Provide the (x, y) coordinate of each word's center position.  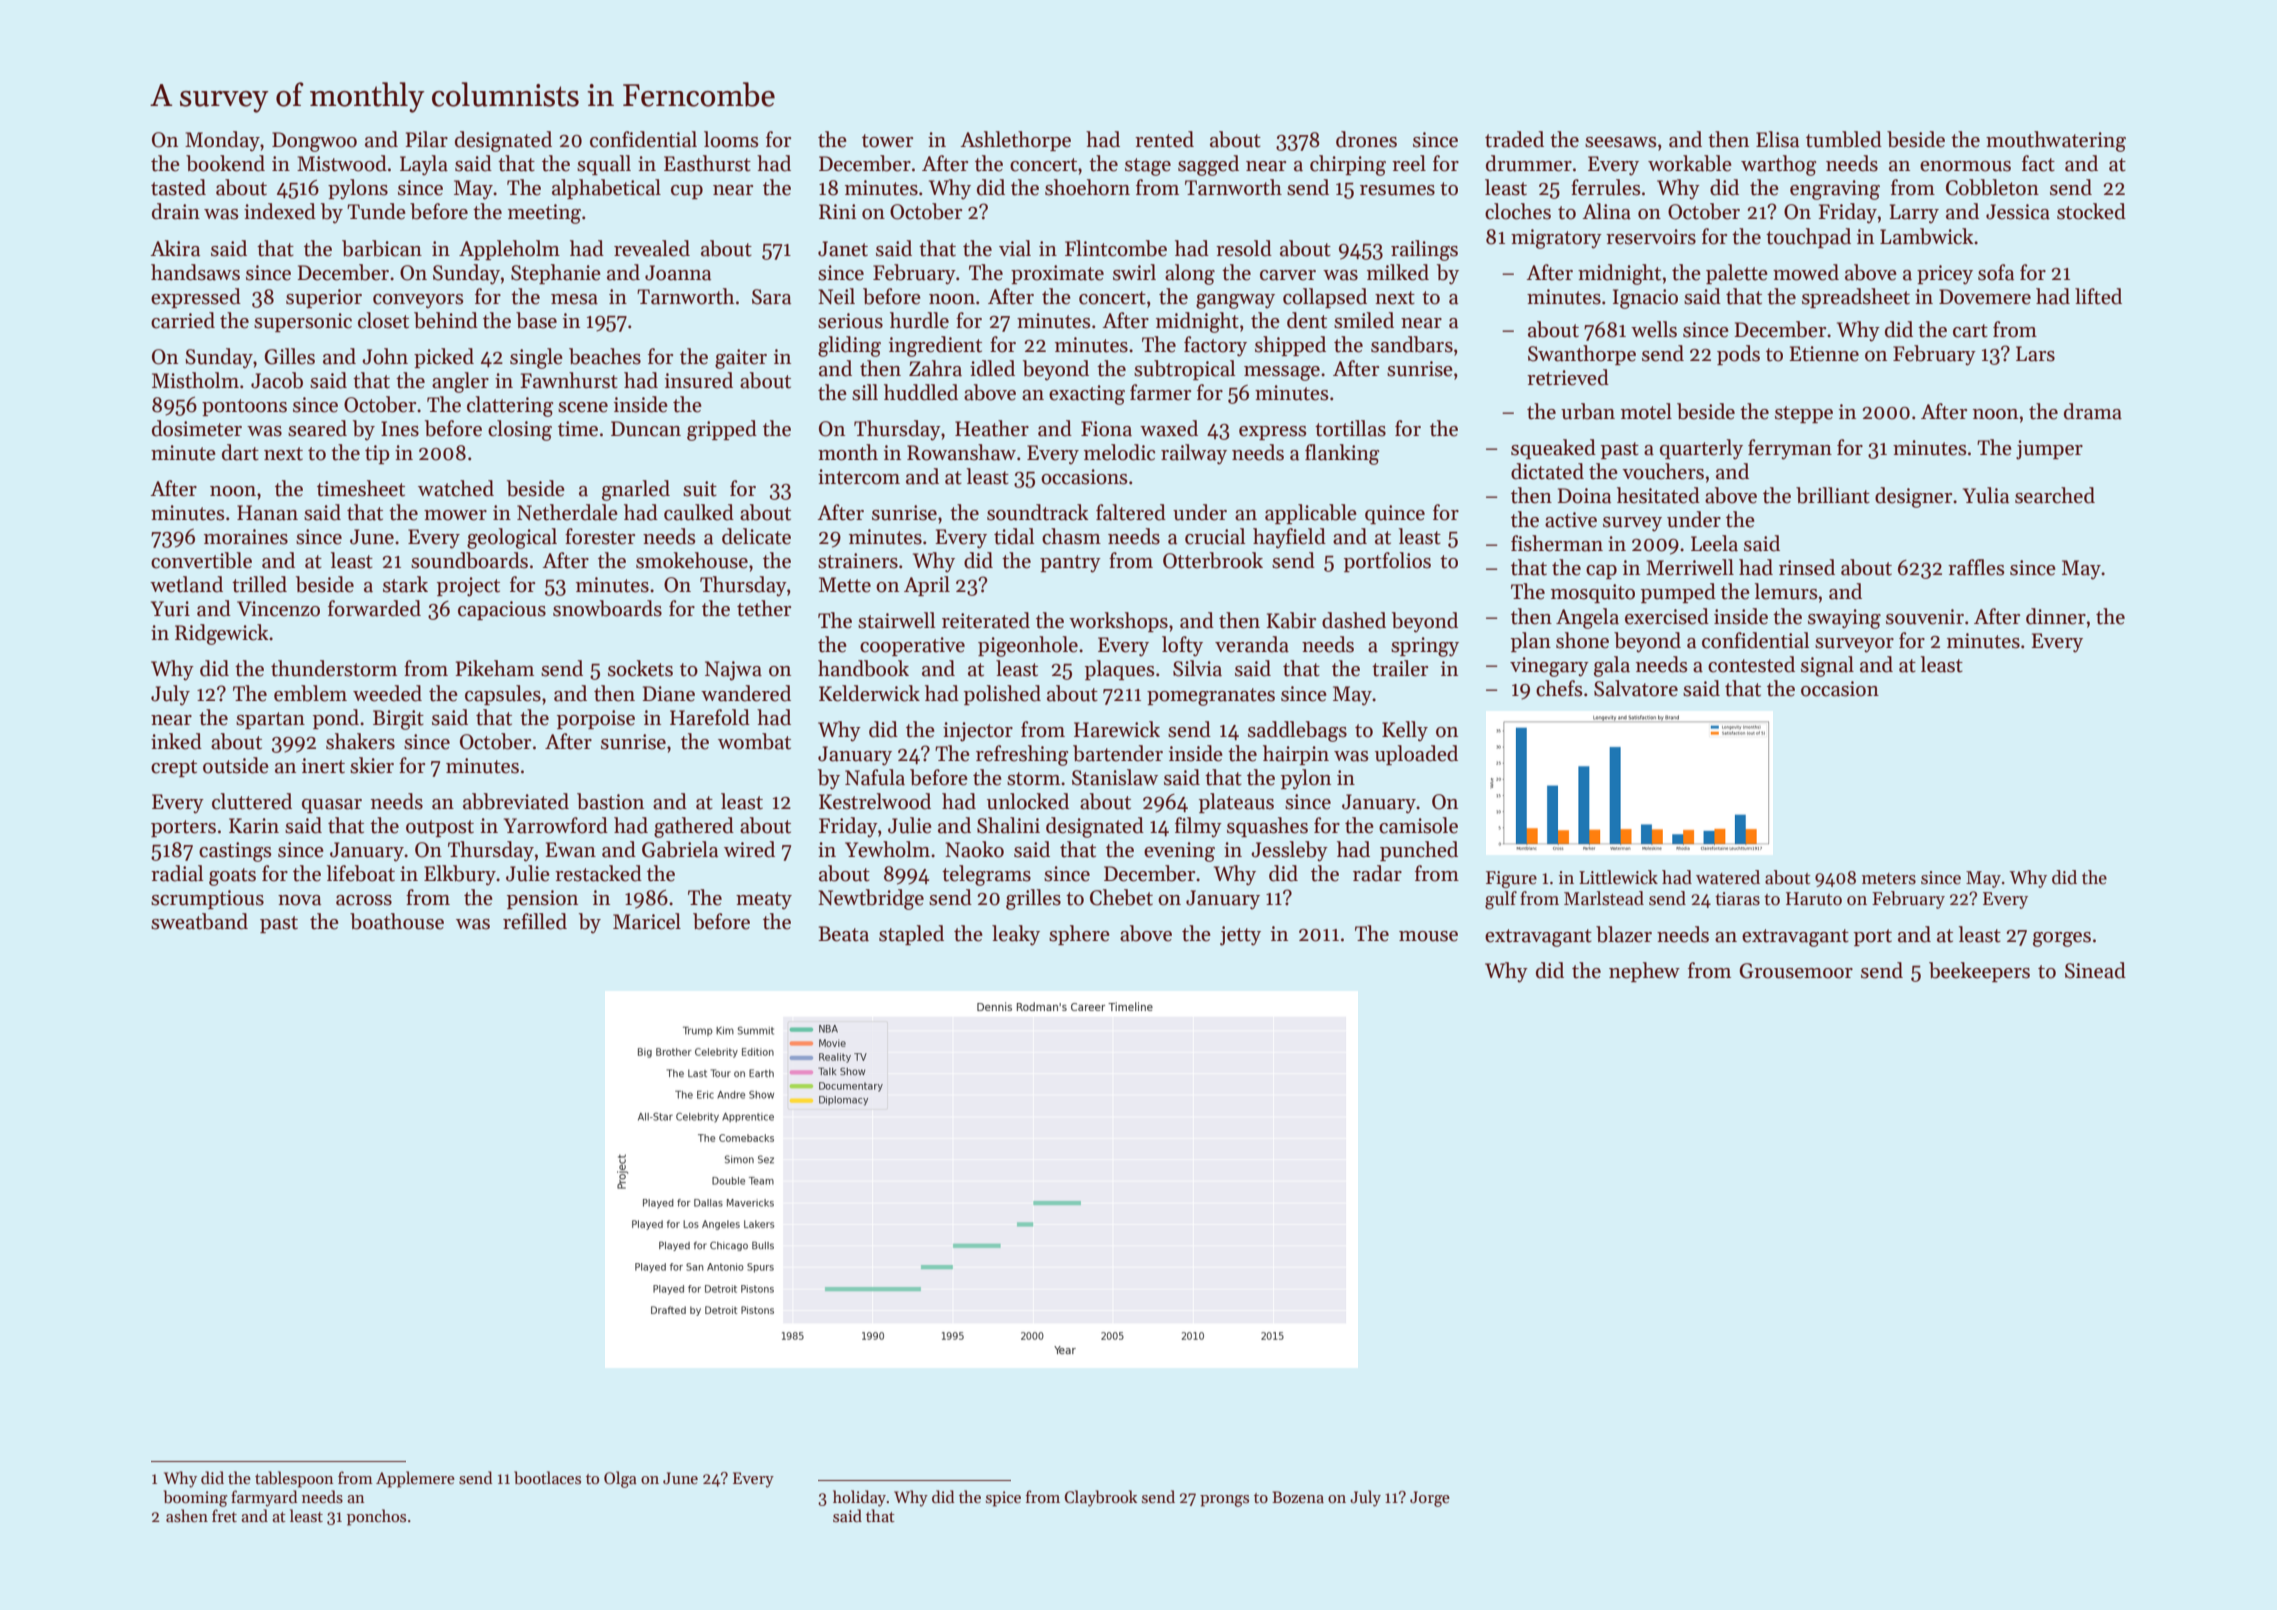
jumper (2049, 450)
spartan (270, 720)
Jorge (1430, 1499)
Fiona (1106, 429)
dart (240, 452)
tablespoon (294, 1479)
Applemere (415, 1479)
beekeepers (1979, 972)
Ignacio (1645, 299)
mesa (574, 299)
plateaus (1236, 803)
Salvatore (1636, 688)
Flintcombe (1116, 248)
